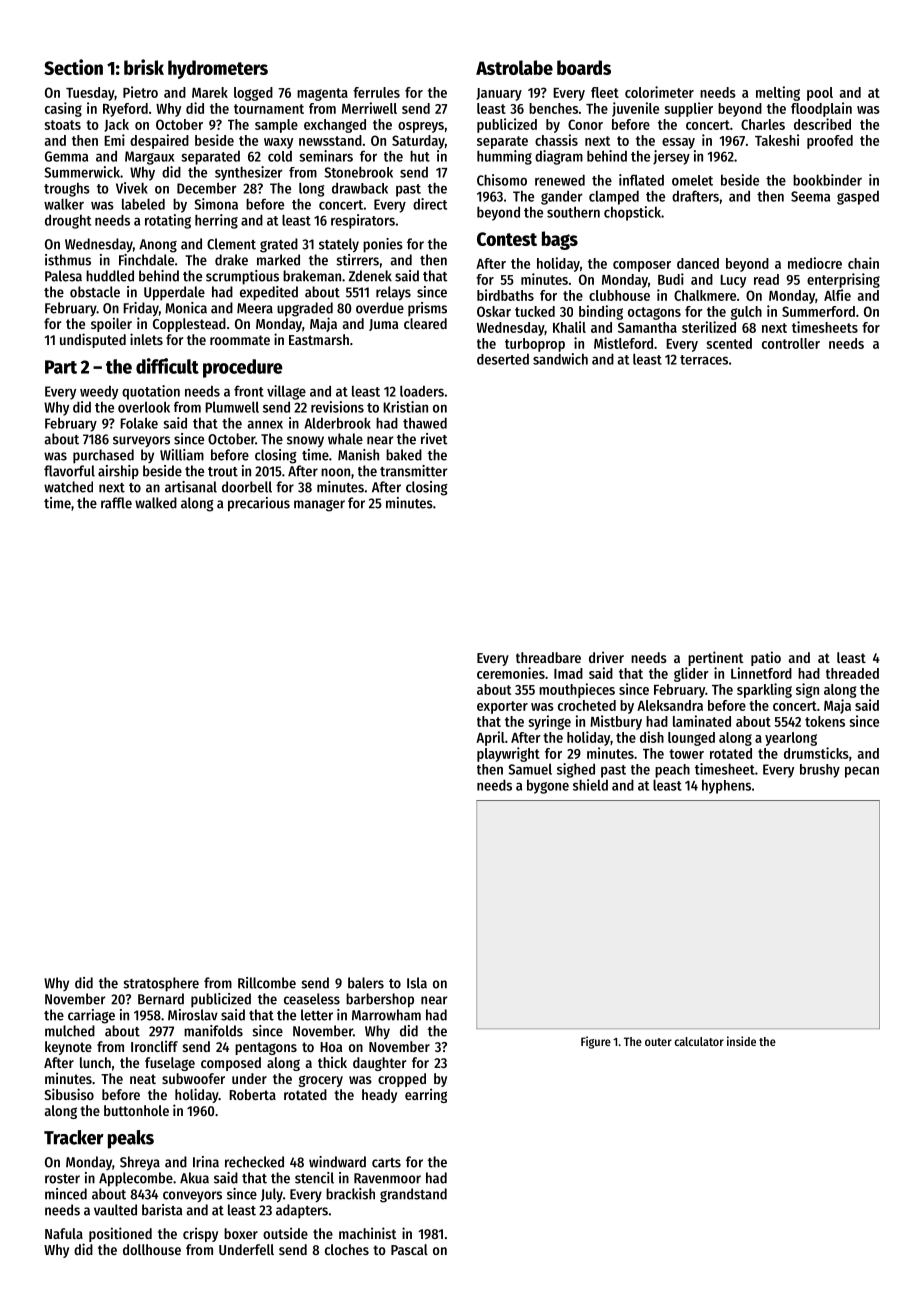  I want to click on Shreya, so click(140, 1163).
